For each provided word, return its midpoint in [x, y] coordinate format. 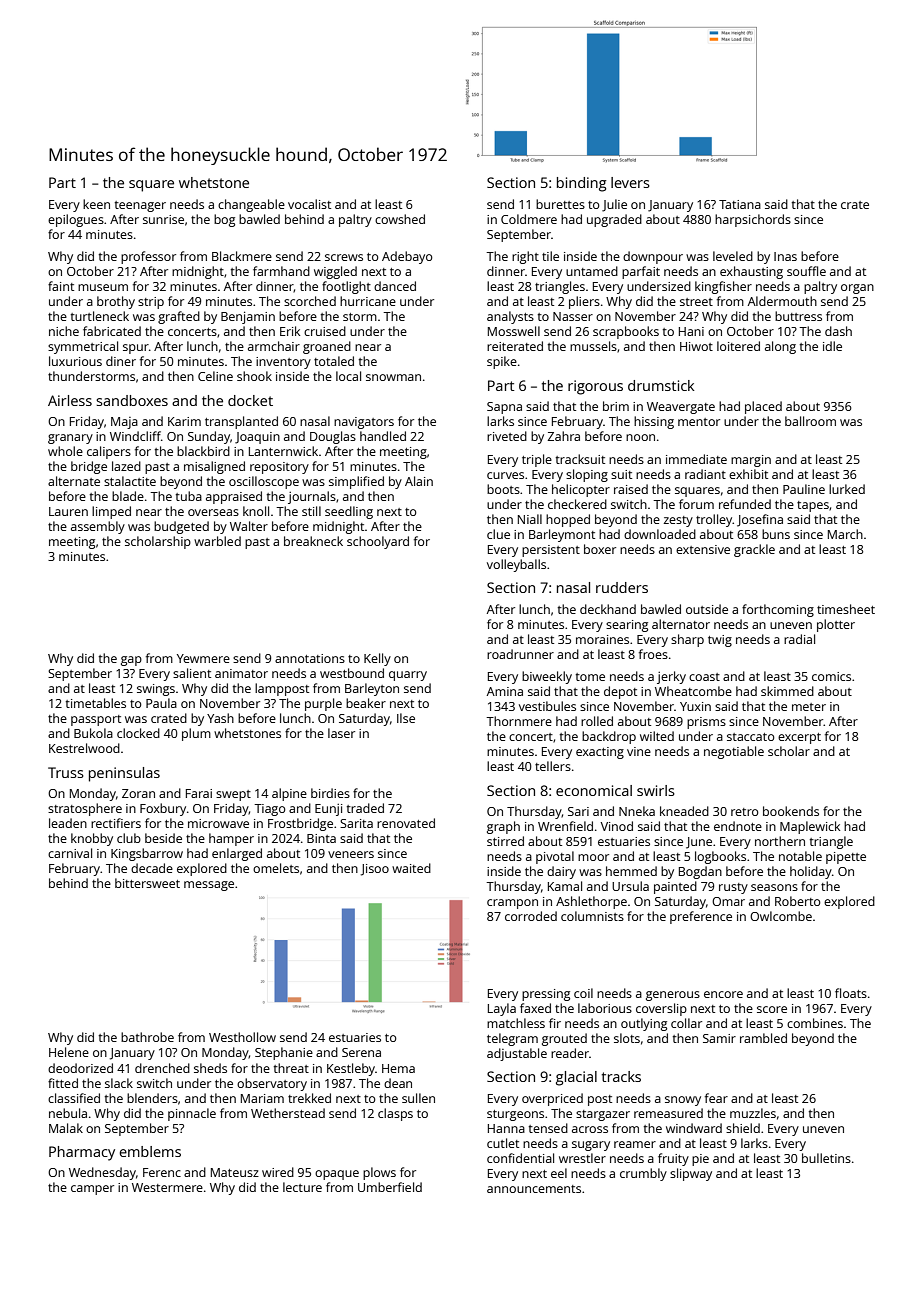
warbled [217, 541]
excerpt [799, 738]
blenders [152, 1098]
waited [411, 868]
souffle [806, 271]
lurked [847, 489]
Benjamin [248, 317]
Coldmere [529, 219]
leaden [68, 823]
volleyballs [516, 565]
